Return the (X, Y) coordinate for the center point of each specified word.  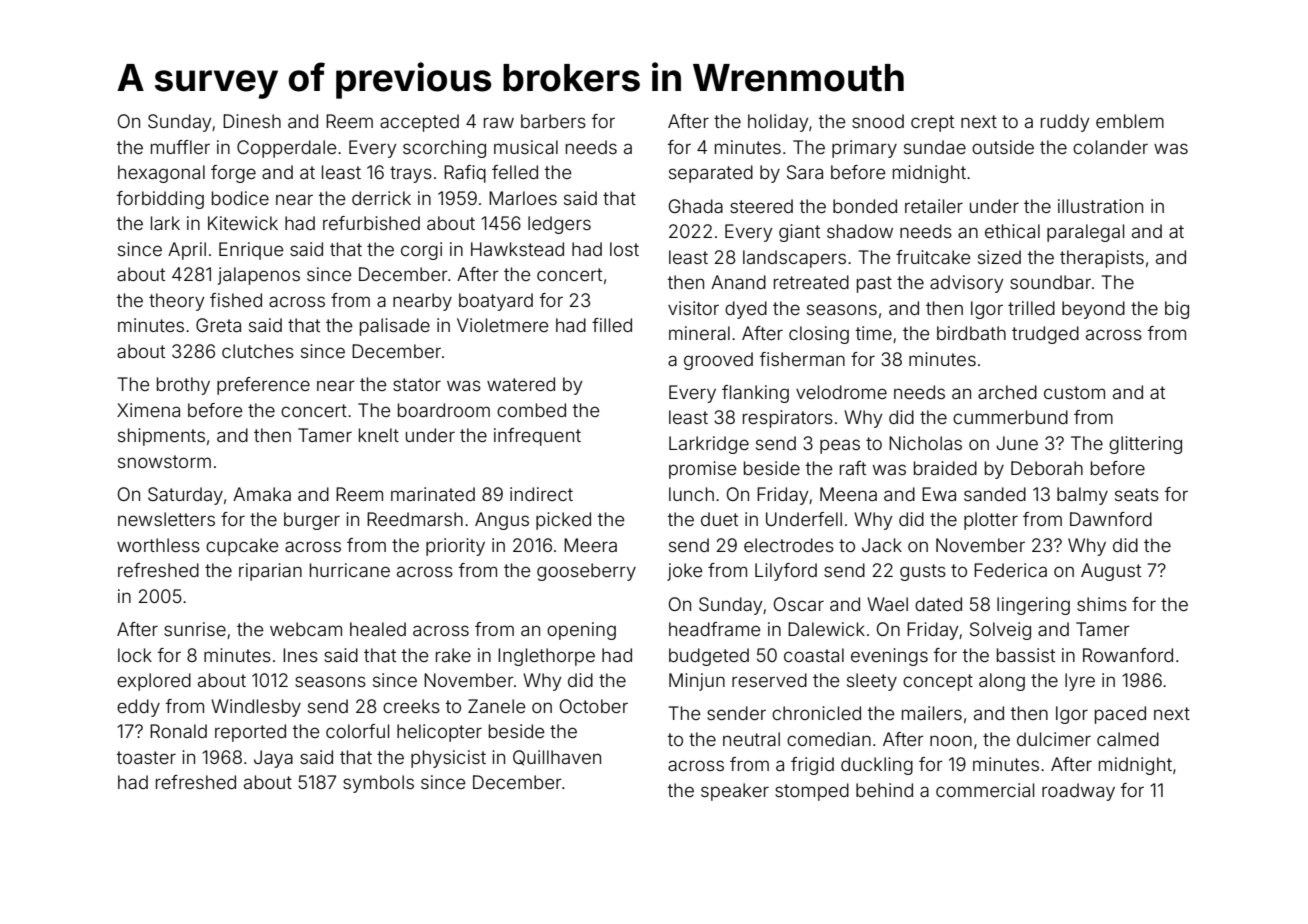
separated (711, 174)
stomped (812, 792)
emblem (1130, 121)
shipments (161, 437)
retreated (811, 282)
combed (531, 410)
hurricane (350, 570)
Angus (502, 521)
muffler (180, 147)
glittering (1145, 445)
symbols (378, 784)
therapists (1102, 259)
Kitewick (243, 223)
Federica (1010, 570)
